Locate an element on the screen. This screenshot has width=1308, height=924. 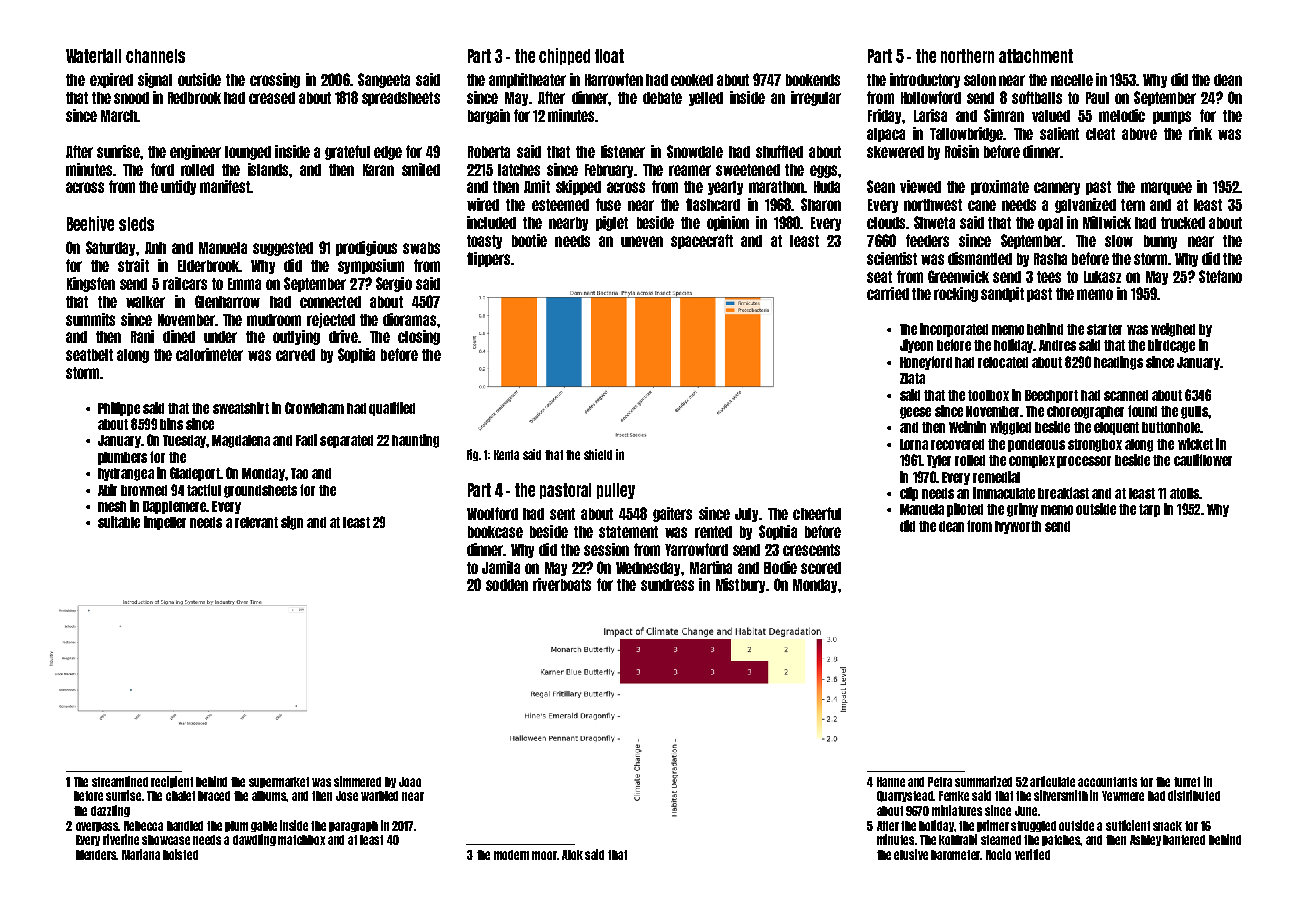
Kenta is located at coordinates (506, 455).
